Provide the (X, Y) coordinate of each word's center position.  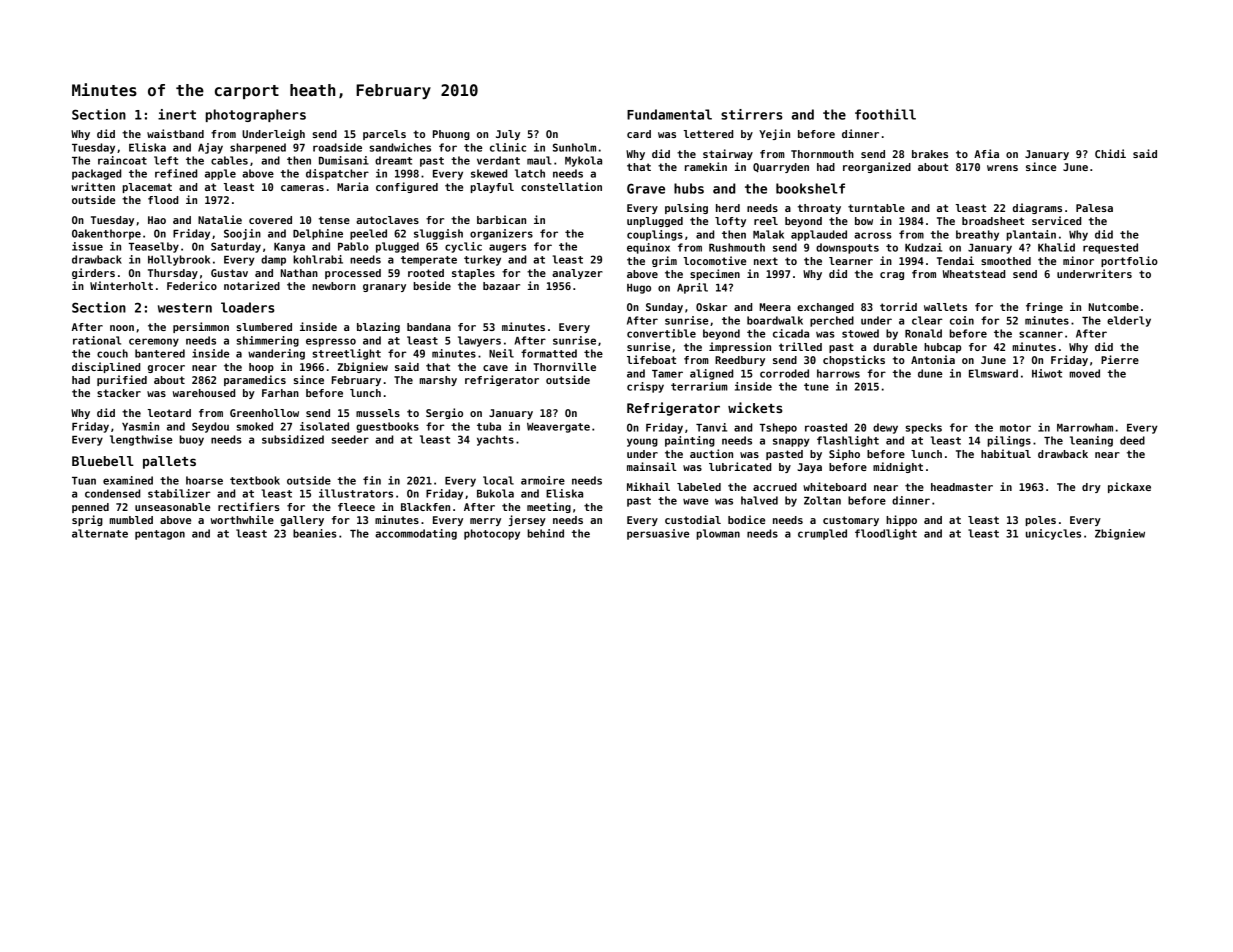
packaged (96, 174)
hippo (901, 520)
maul (539, 160)
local (498, 480)
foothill (885, 114)
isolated (324, 426)
